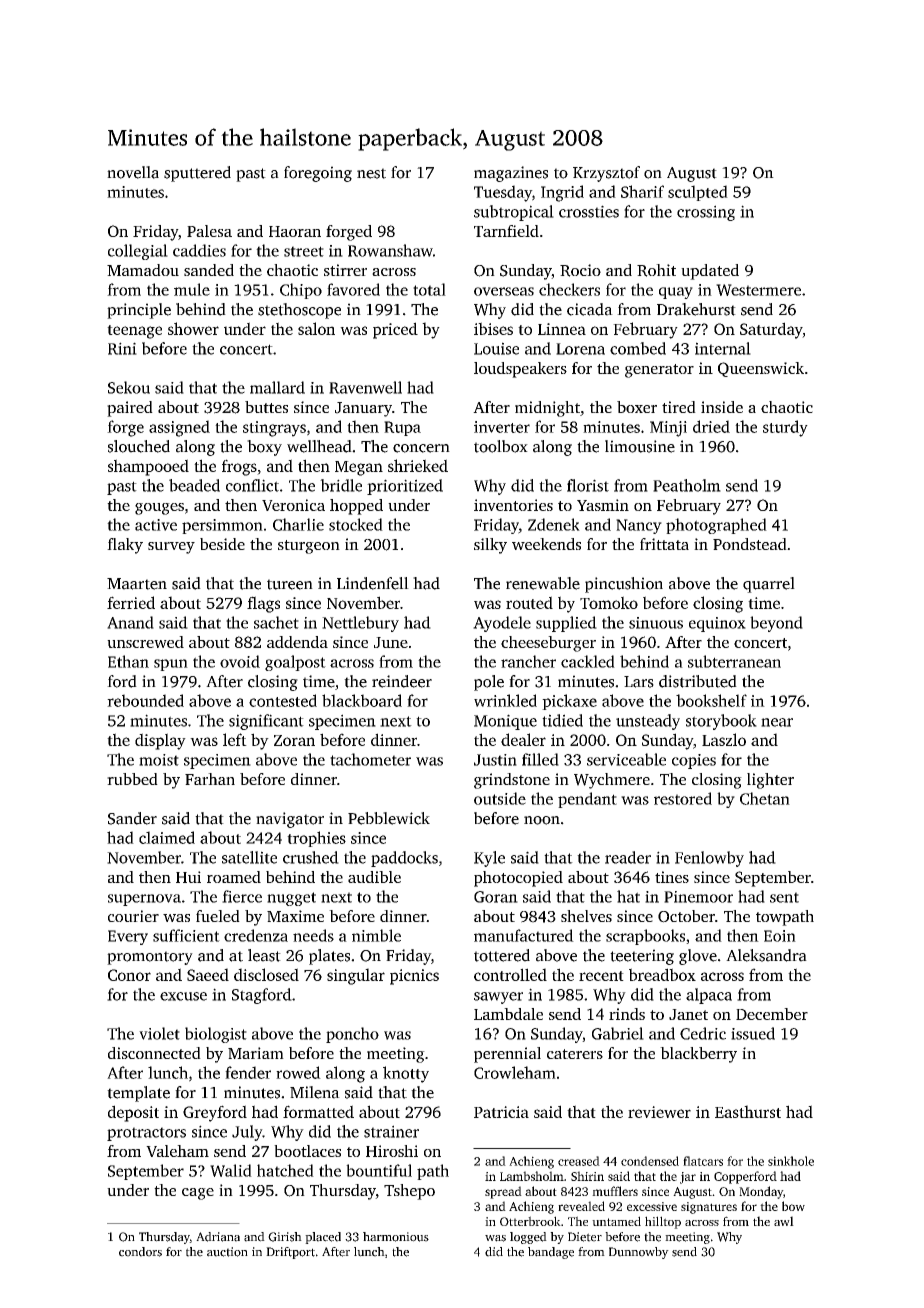  Describe the element at coordinates (698, 1055) in the image. I see `blackberry` at that location.
